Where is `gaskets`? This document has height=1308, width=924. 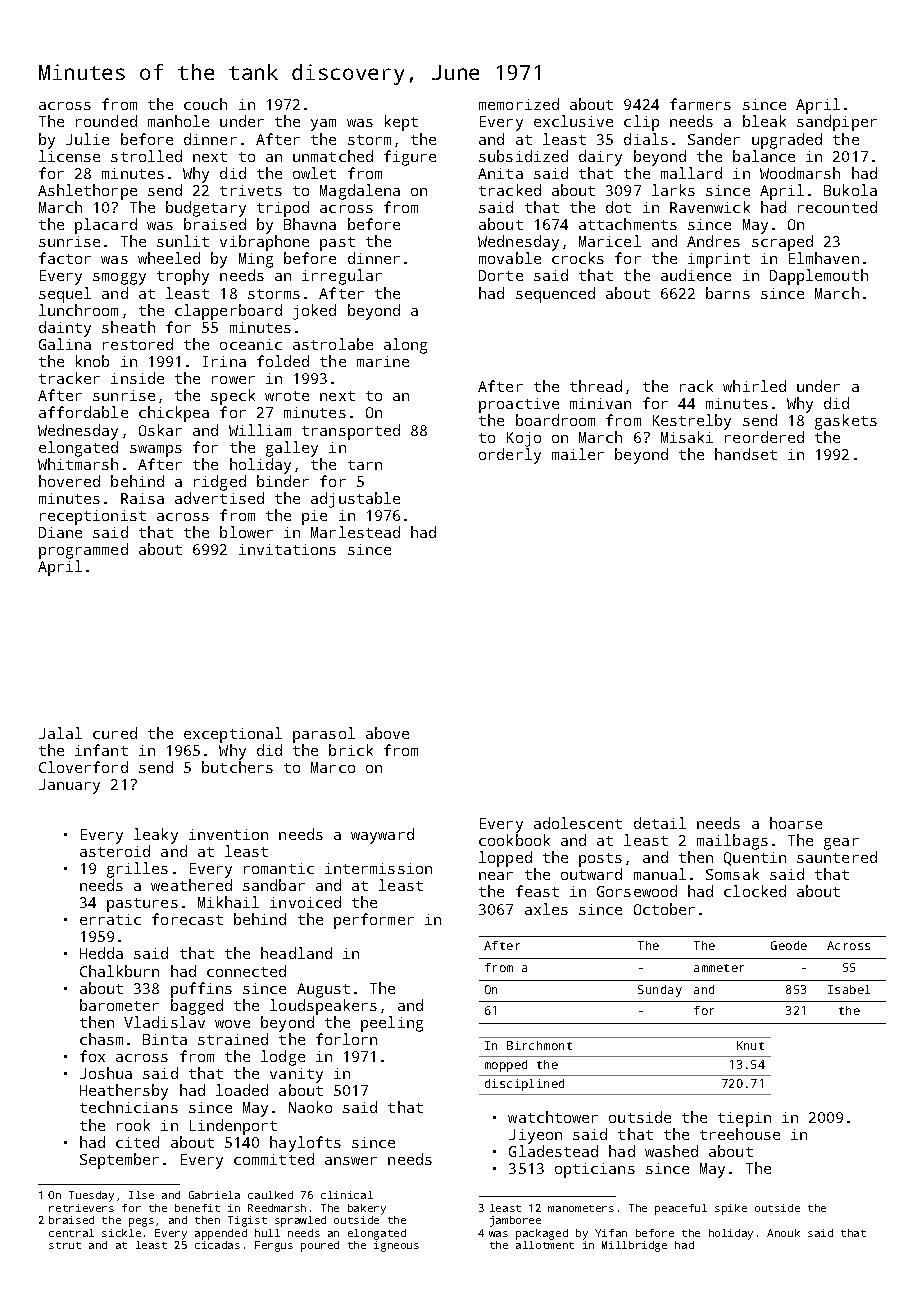 gaskets is located at coordinates (846, 422).
